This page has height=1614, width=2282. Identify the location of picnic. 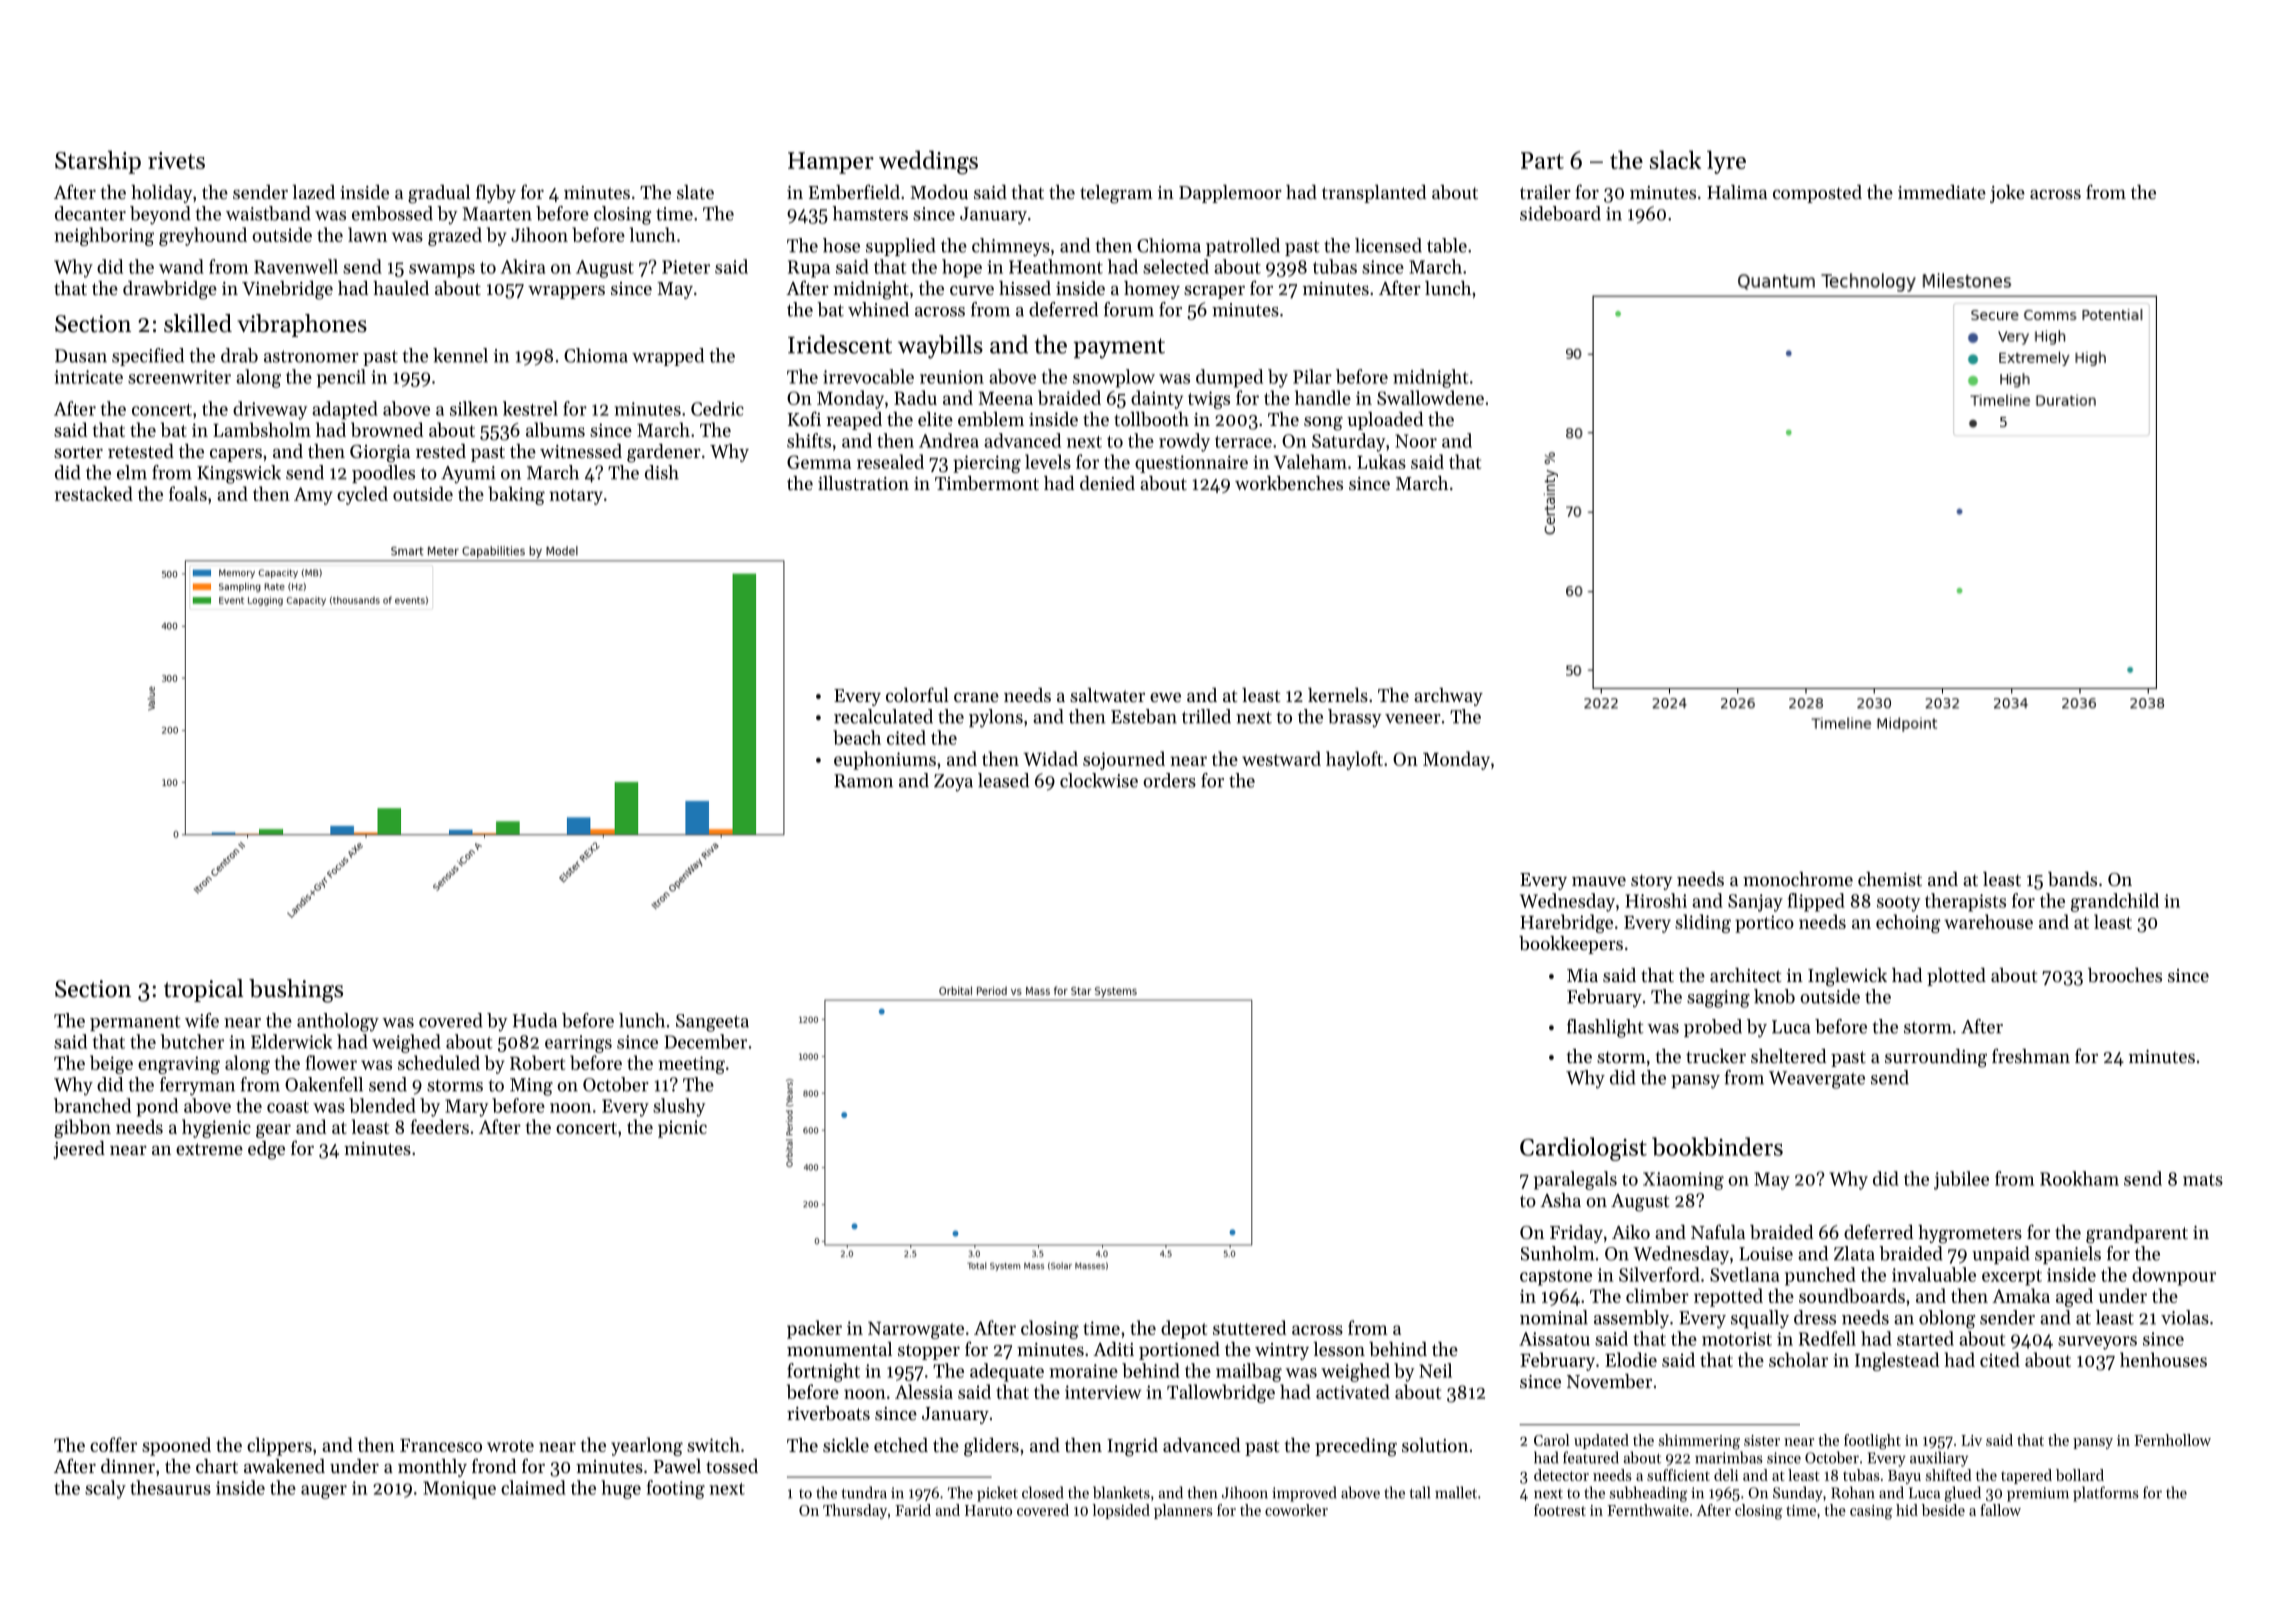
(682, 1129).
